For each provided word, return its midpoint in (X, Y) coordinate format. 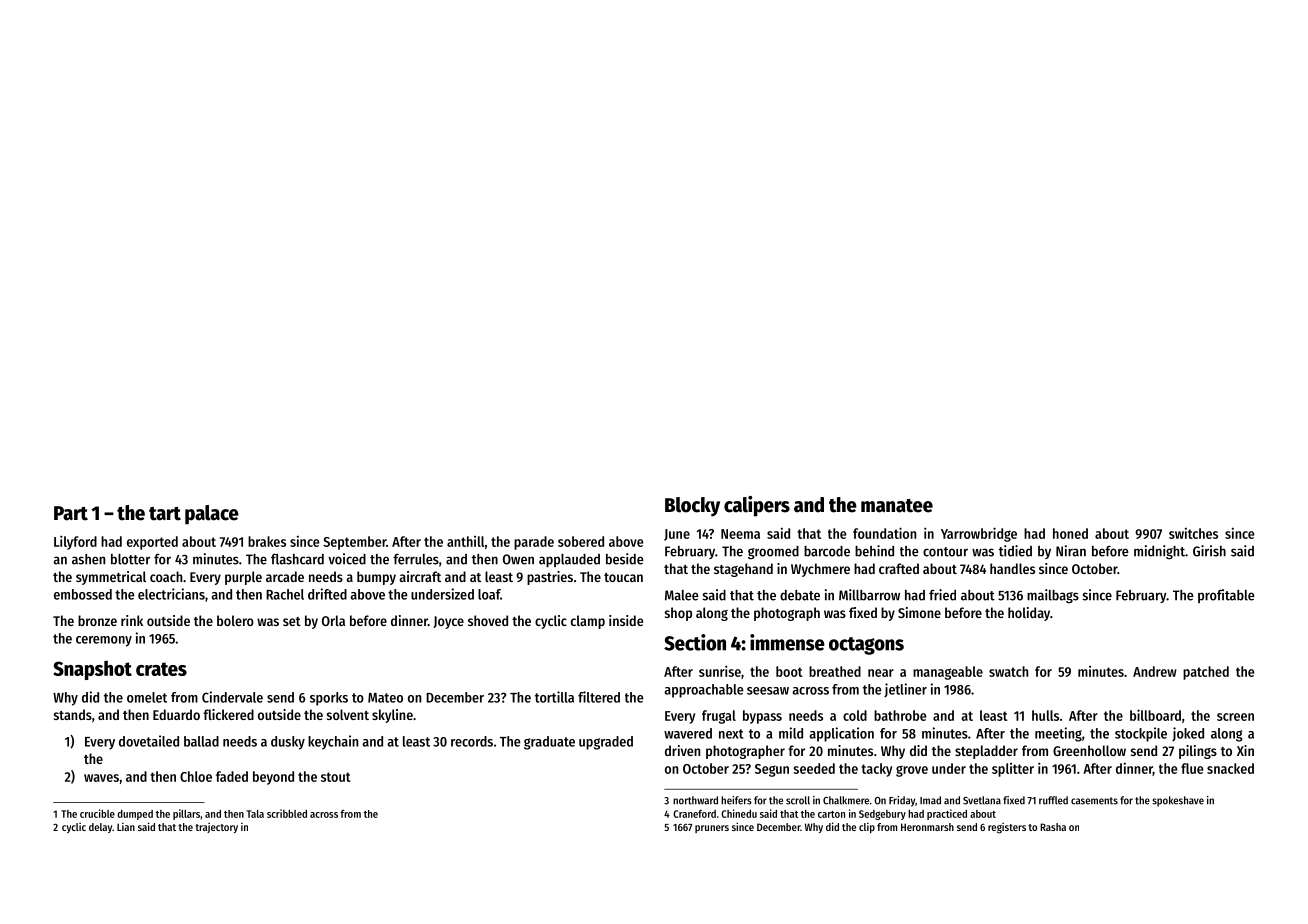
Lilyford (75, 542)
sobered (581, 541)
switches (1193, 533)
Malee (682, 595)
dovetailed (149, 741)
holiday (1029, 614)
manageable (948, 673)
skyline (392, 716)
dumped (135, 815)
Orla (333, 620)
